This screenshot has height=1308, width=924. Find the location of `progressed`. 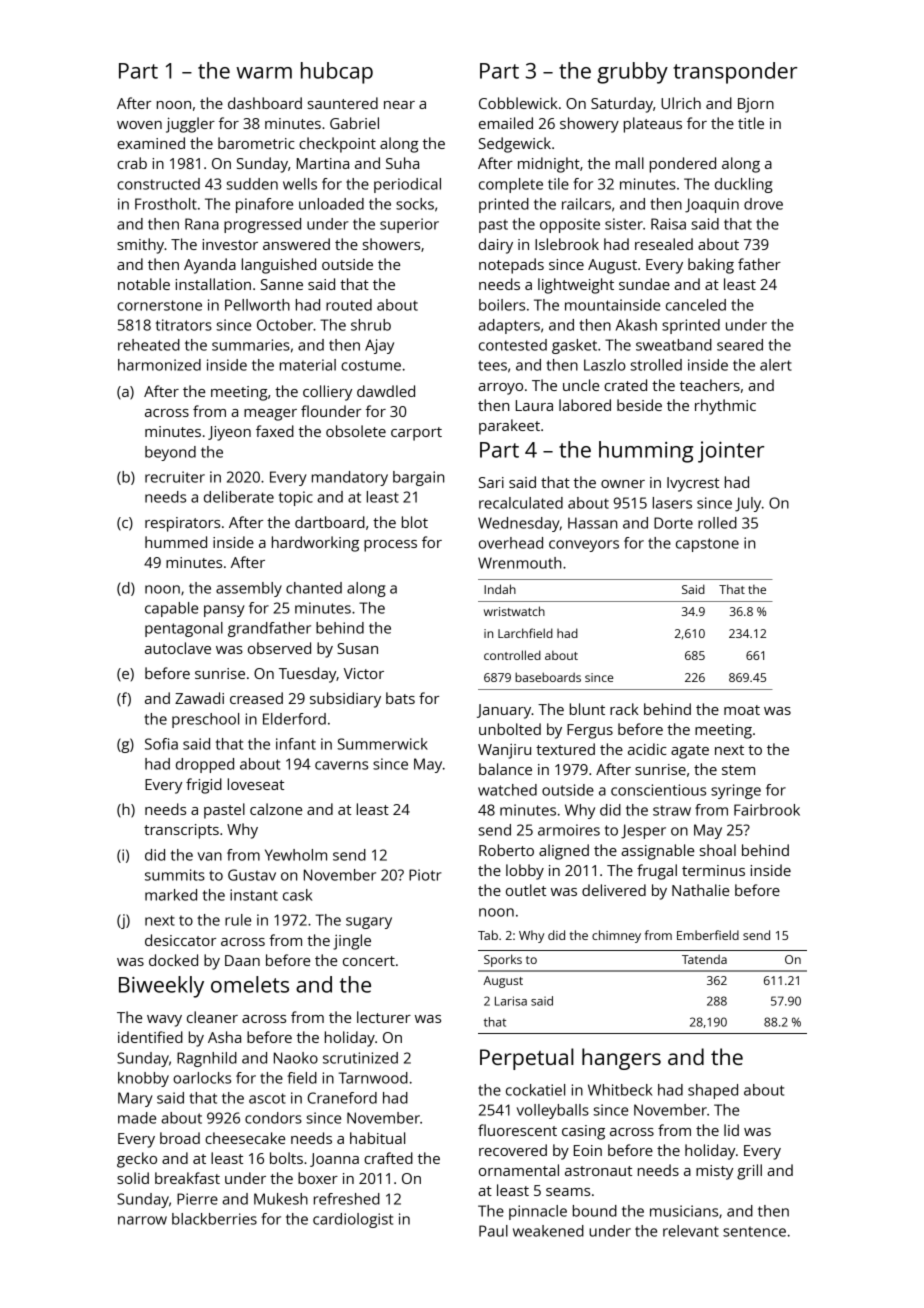

progressed is located at coordinates (262, 225).
